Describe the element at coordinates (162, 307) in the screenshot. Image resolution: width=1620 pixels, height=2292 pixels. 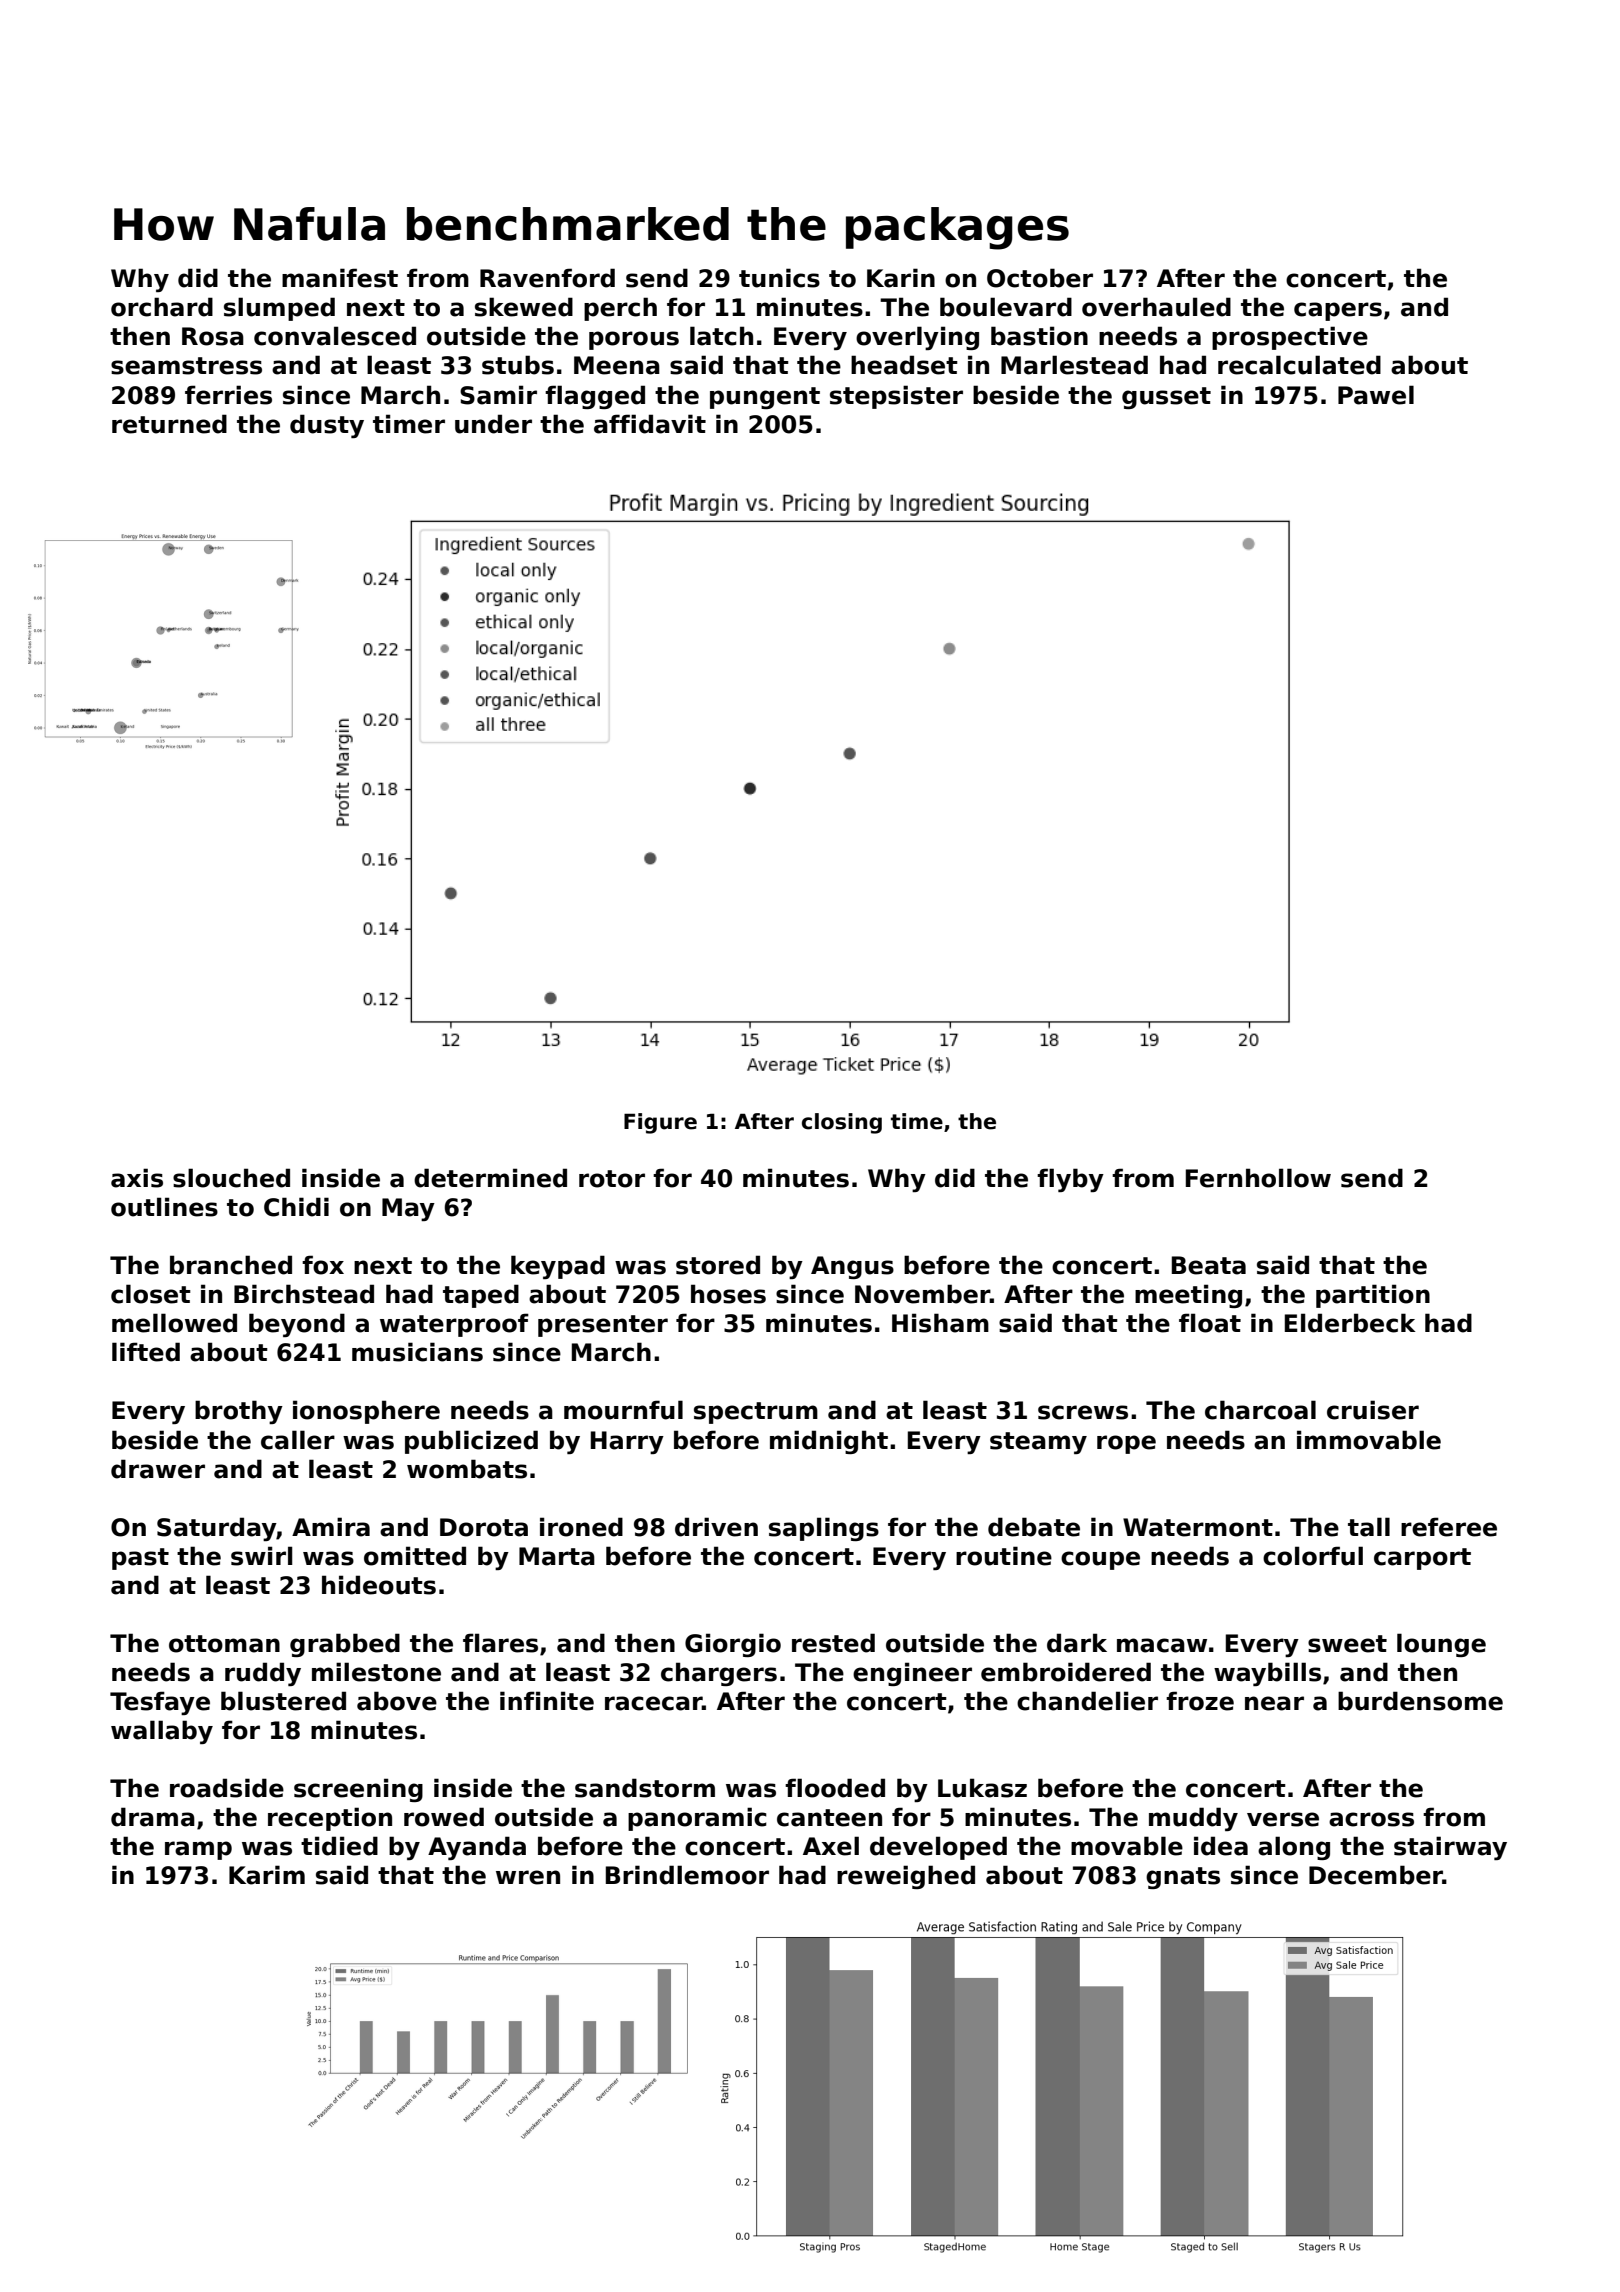
I see `orchard` at that location.
